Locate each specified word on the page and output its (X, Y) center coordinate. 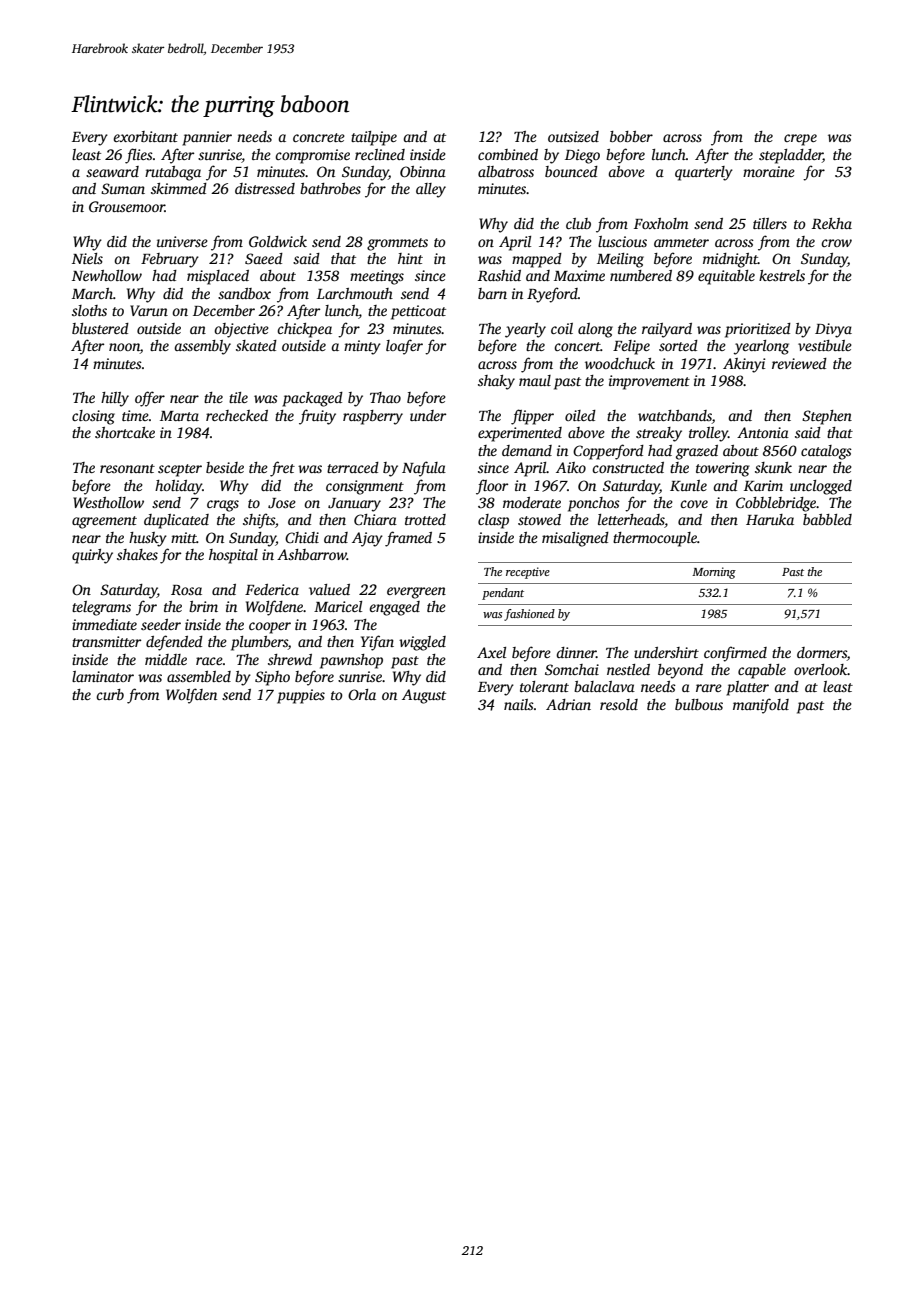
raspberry (373, 417)
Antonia (763, 432)
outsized (573, 136)
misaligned (575, 539)
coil (562, 328)
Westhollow (108, 502)
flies (139, 156)
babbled (827, 519)
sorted (678, 345)
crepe (800, 140)
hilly (115, 399)
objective (241, 330)
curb (110, 694)
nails (519, 704)
